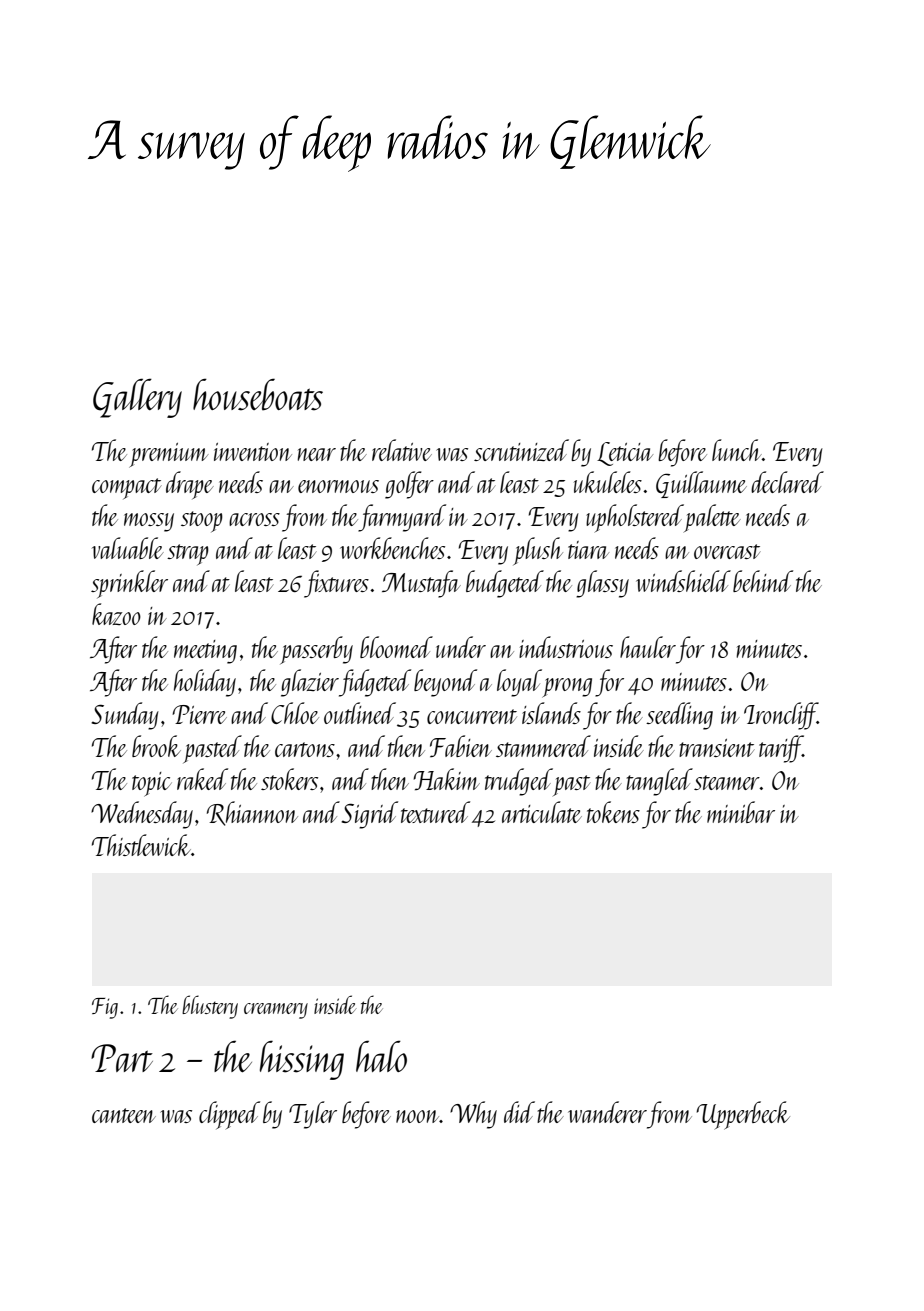 This screenshot has height=1311, width=924. Describe the element at coordinates (137, 398) in the screenshot. I see `Gallery` at that location.
